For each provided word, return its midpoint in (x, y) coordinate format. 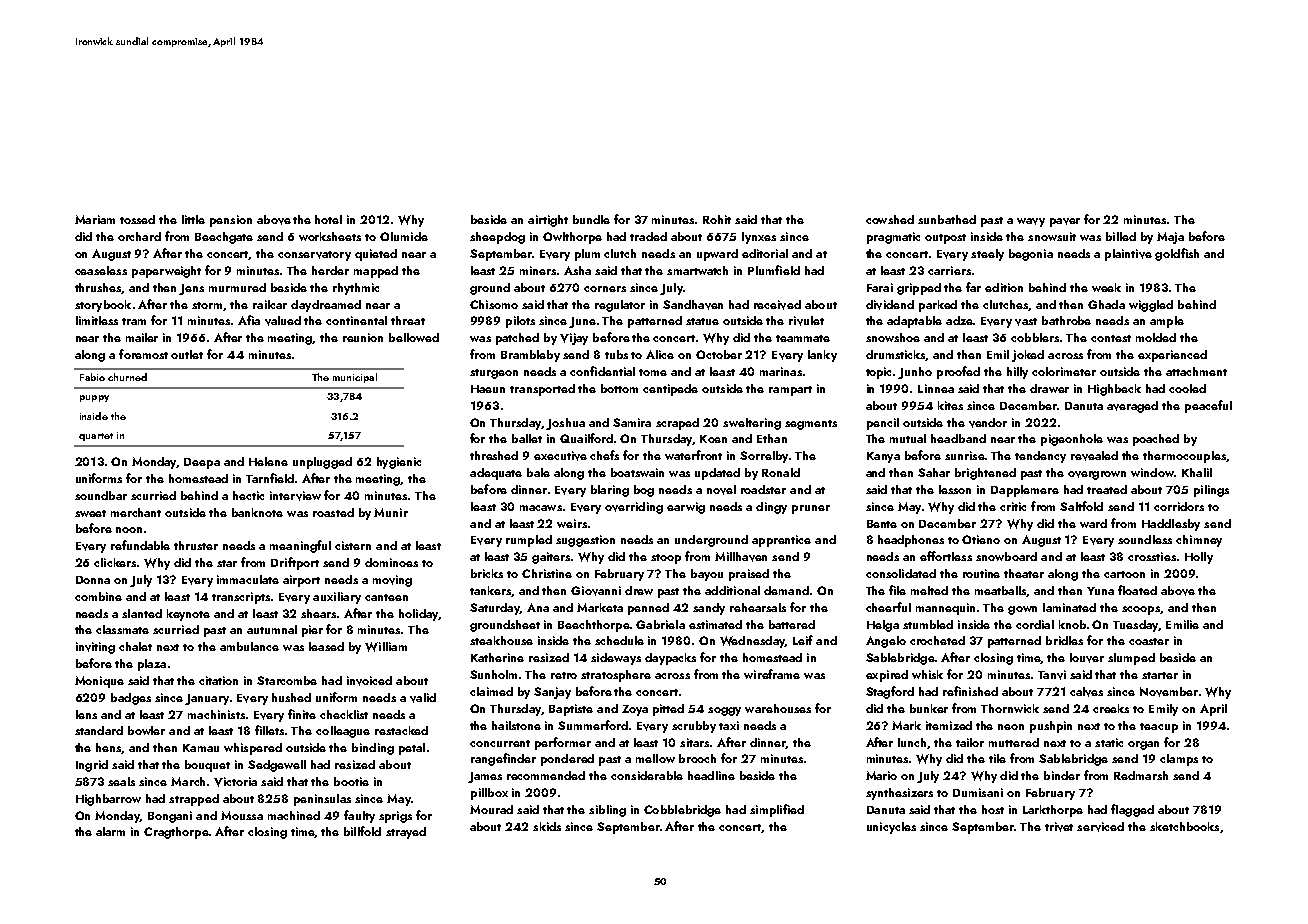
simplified (777, 810)
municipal (355, 378)
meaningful (300, 546)
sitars (694, 742)
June (582, 322)
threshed (494, 455)
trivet (1059, 827)
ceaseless (101, 270)
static (1109, 742)
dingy (771, 508)
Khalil (1197, 472)
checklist (344, 714)
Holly (1199, 558)
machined (294, 815)
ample (1167, 322)
